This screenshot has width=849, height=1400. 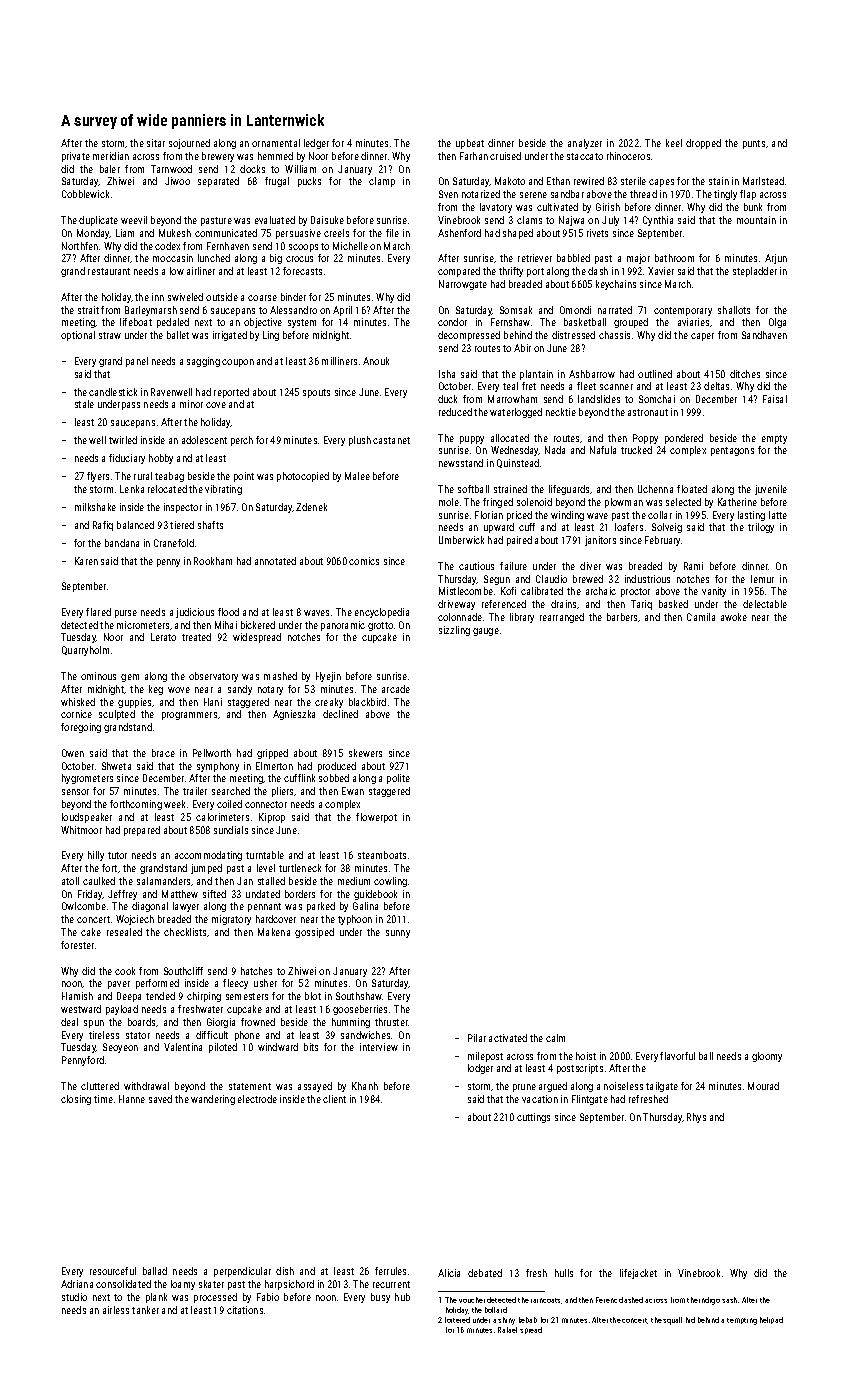 What do you see at coordinates (390, 1271) in the screenshot?
I see `ferrules` at bounding box center [390, 1271].
